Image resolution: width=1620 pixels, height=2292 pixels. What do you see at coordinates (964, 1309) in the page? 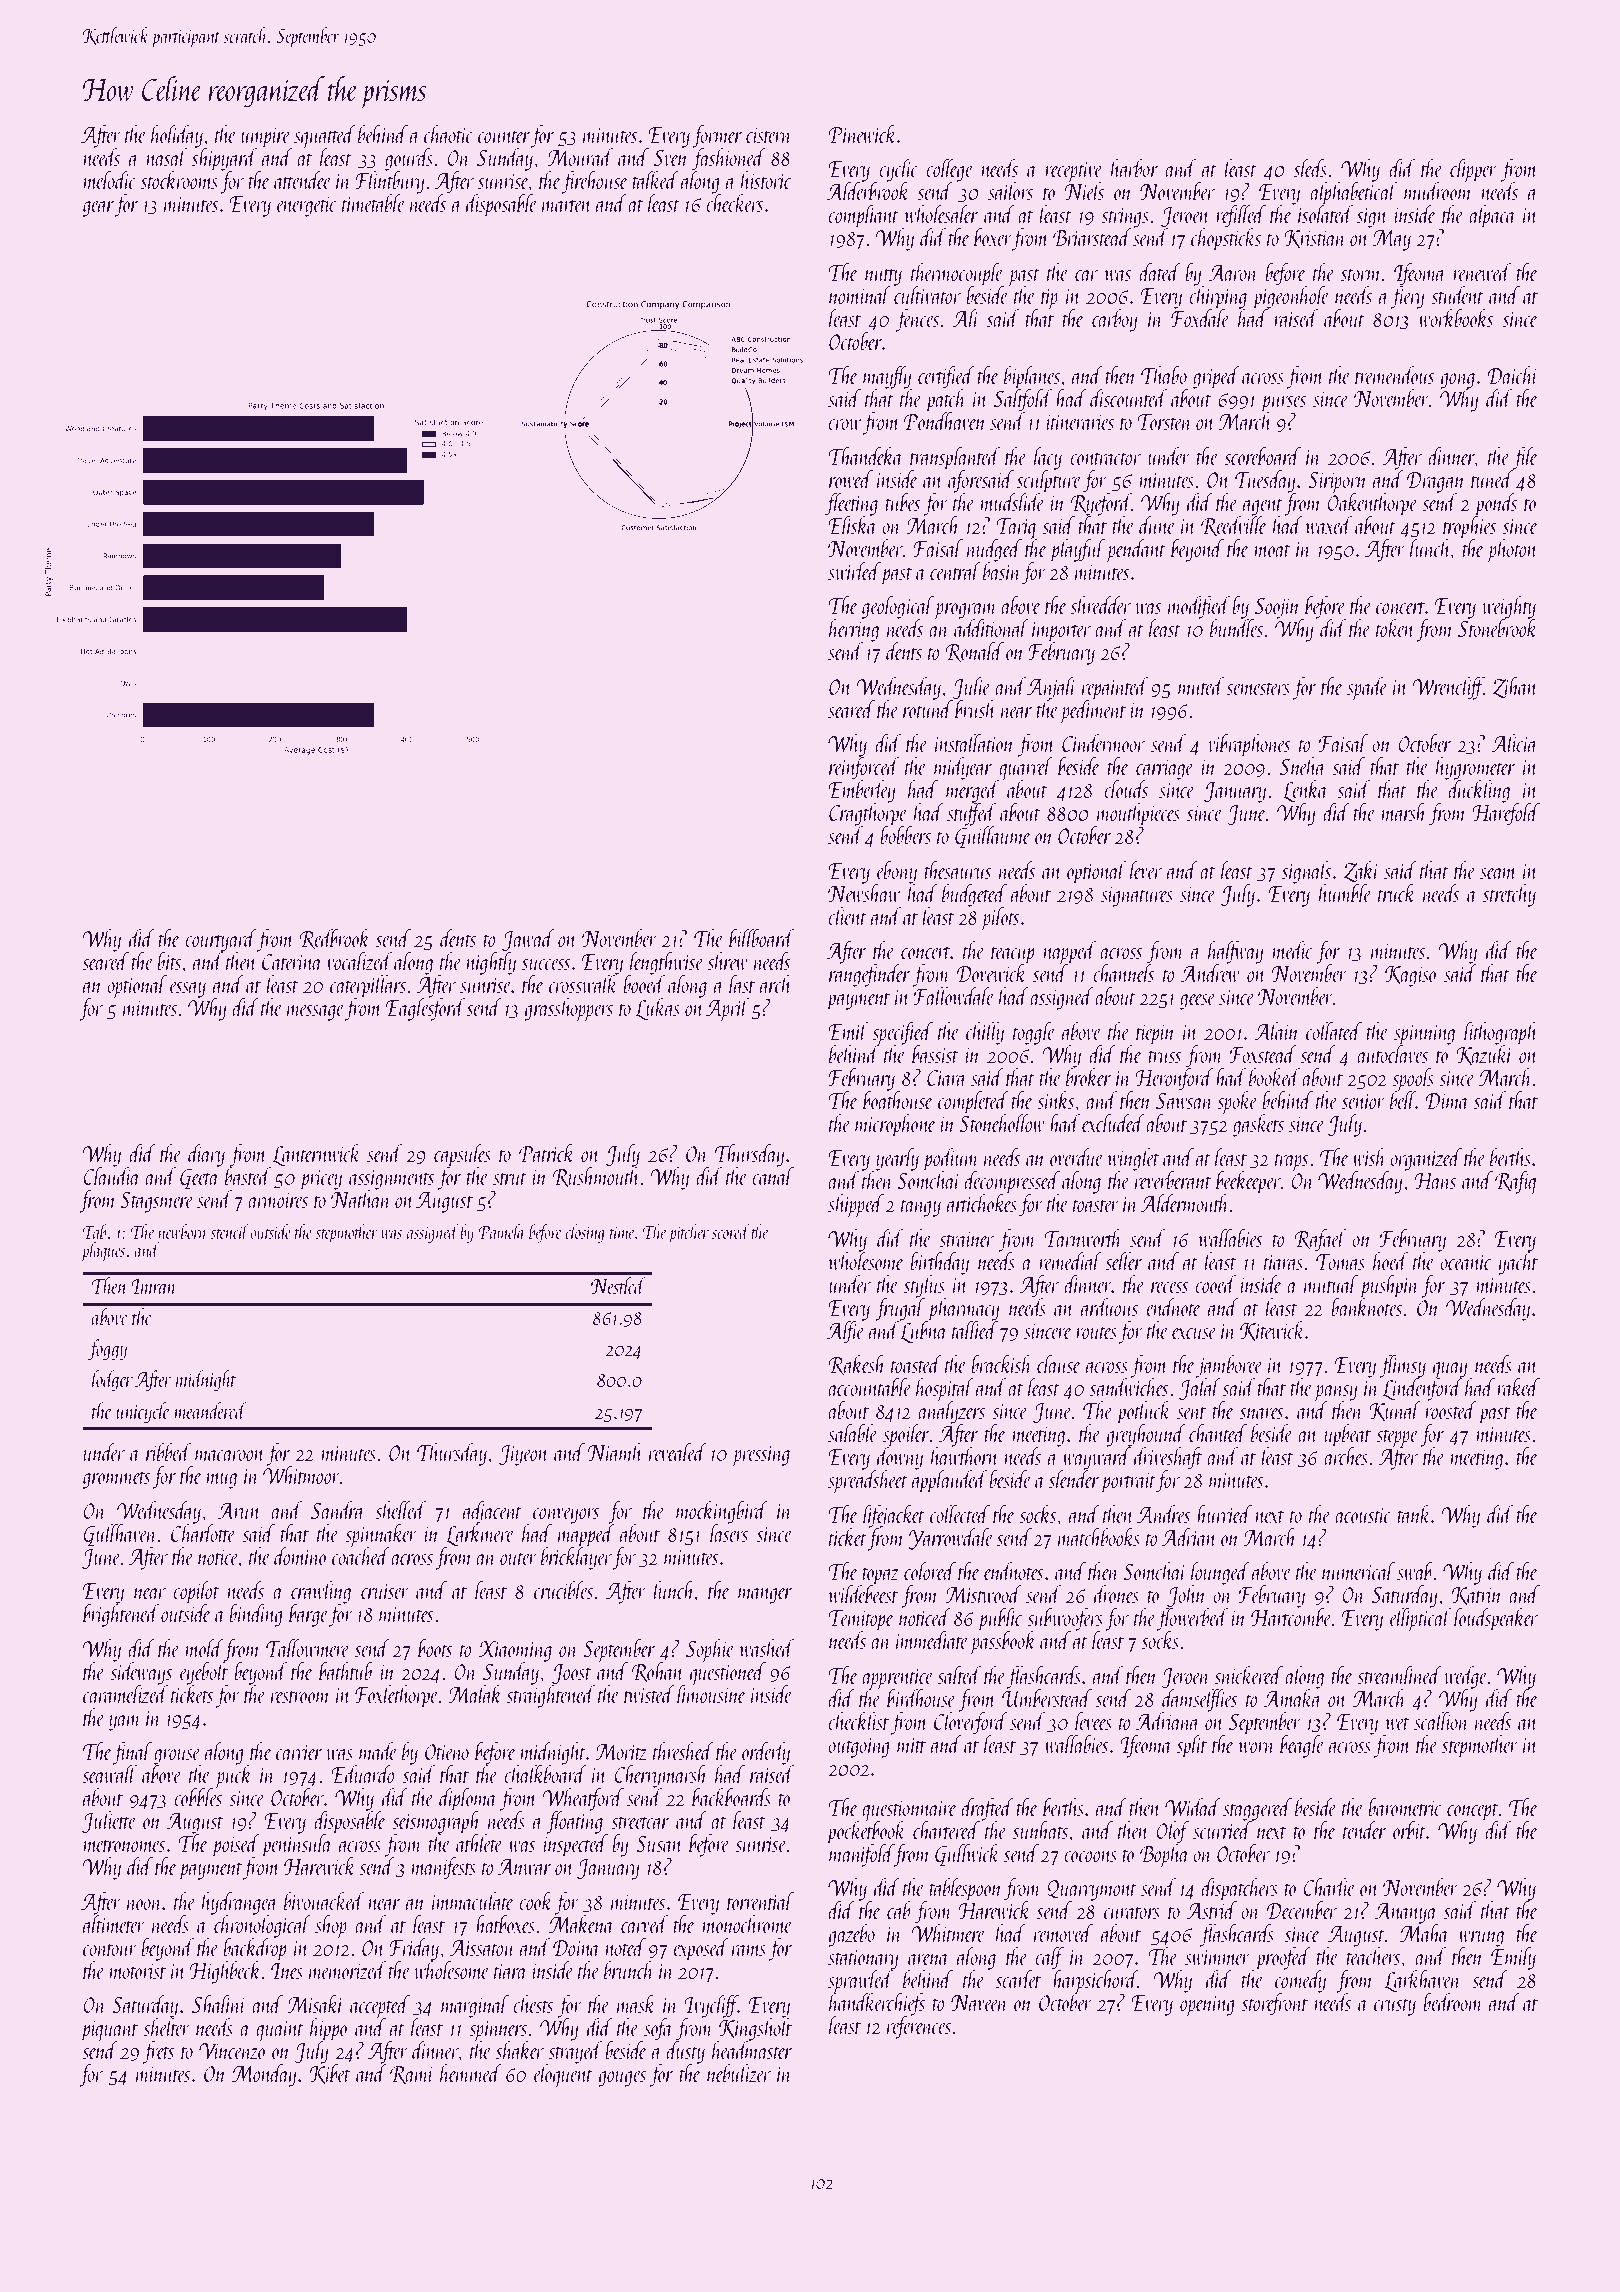
I see `pharmacy` at bounding box center [964, 1309].
